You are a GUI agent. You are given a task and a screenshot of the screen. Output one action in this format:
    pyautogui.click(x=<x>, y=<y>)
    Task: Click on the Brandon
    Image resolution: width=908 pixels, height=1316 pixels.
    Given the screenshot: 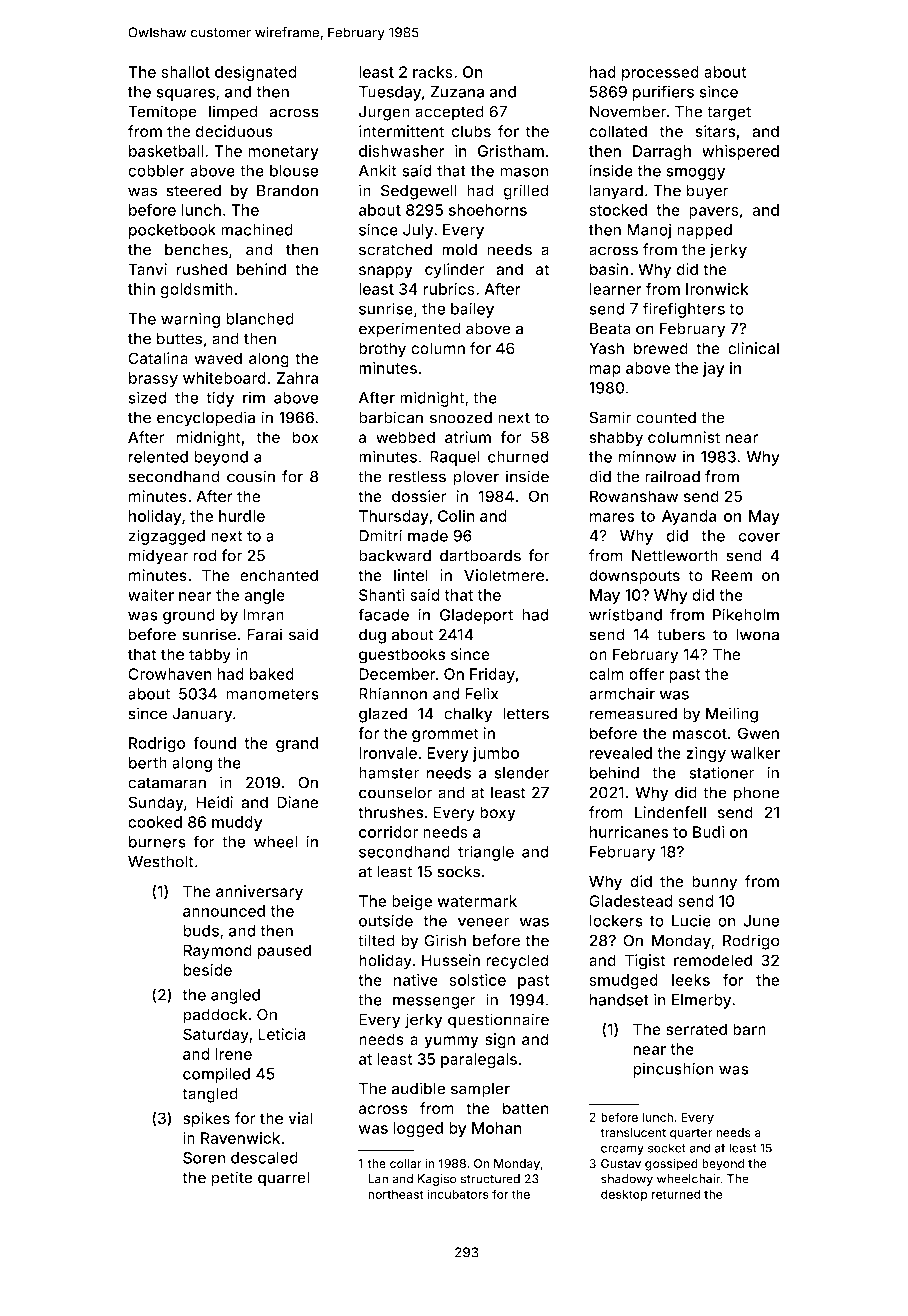 What is the action you would take?
    pyautogui.click(x=287, y=190)
